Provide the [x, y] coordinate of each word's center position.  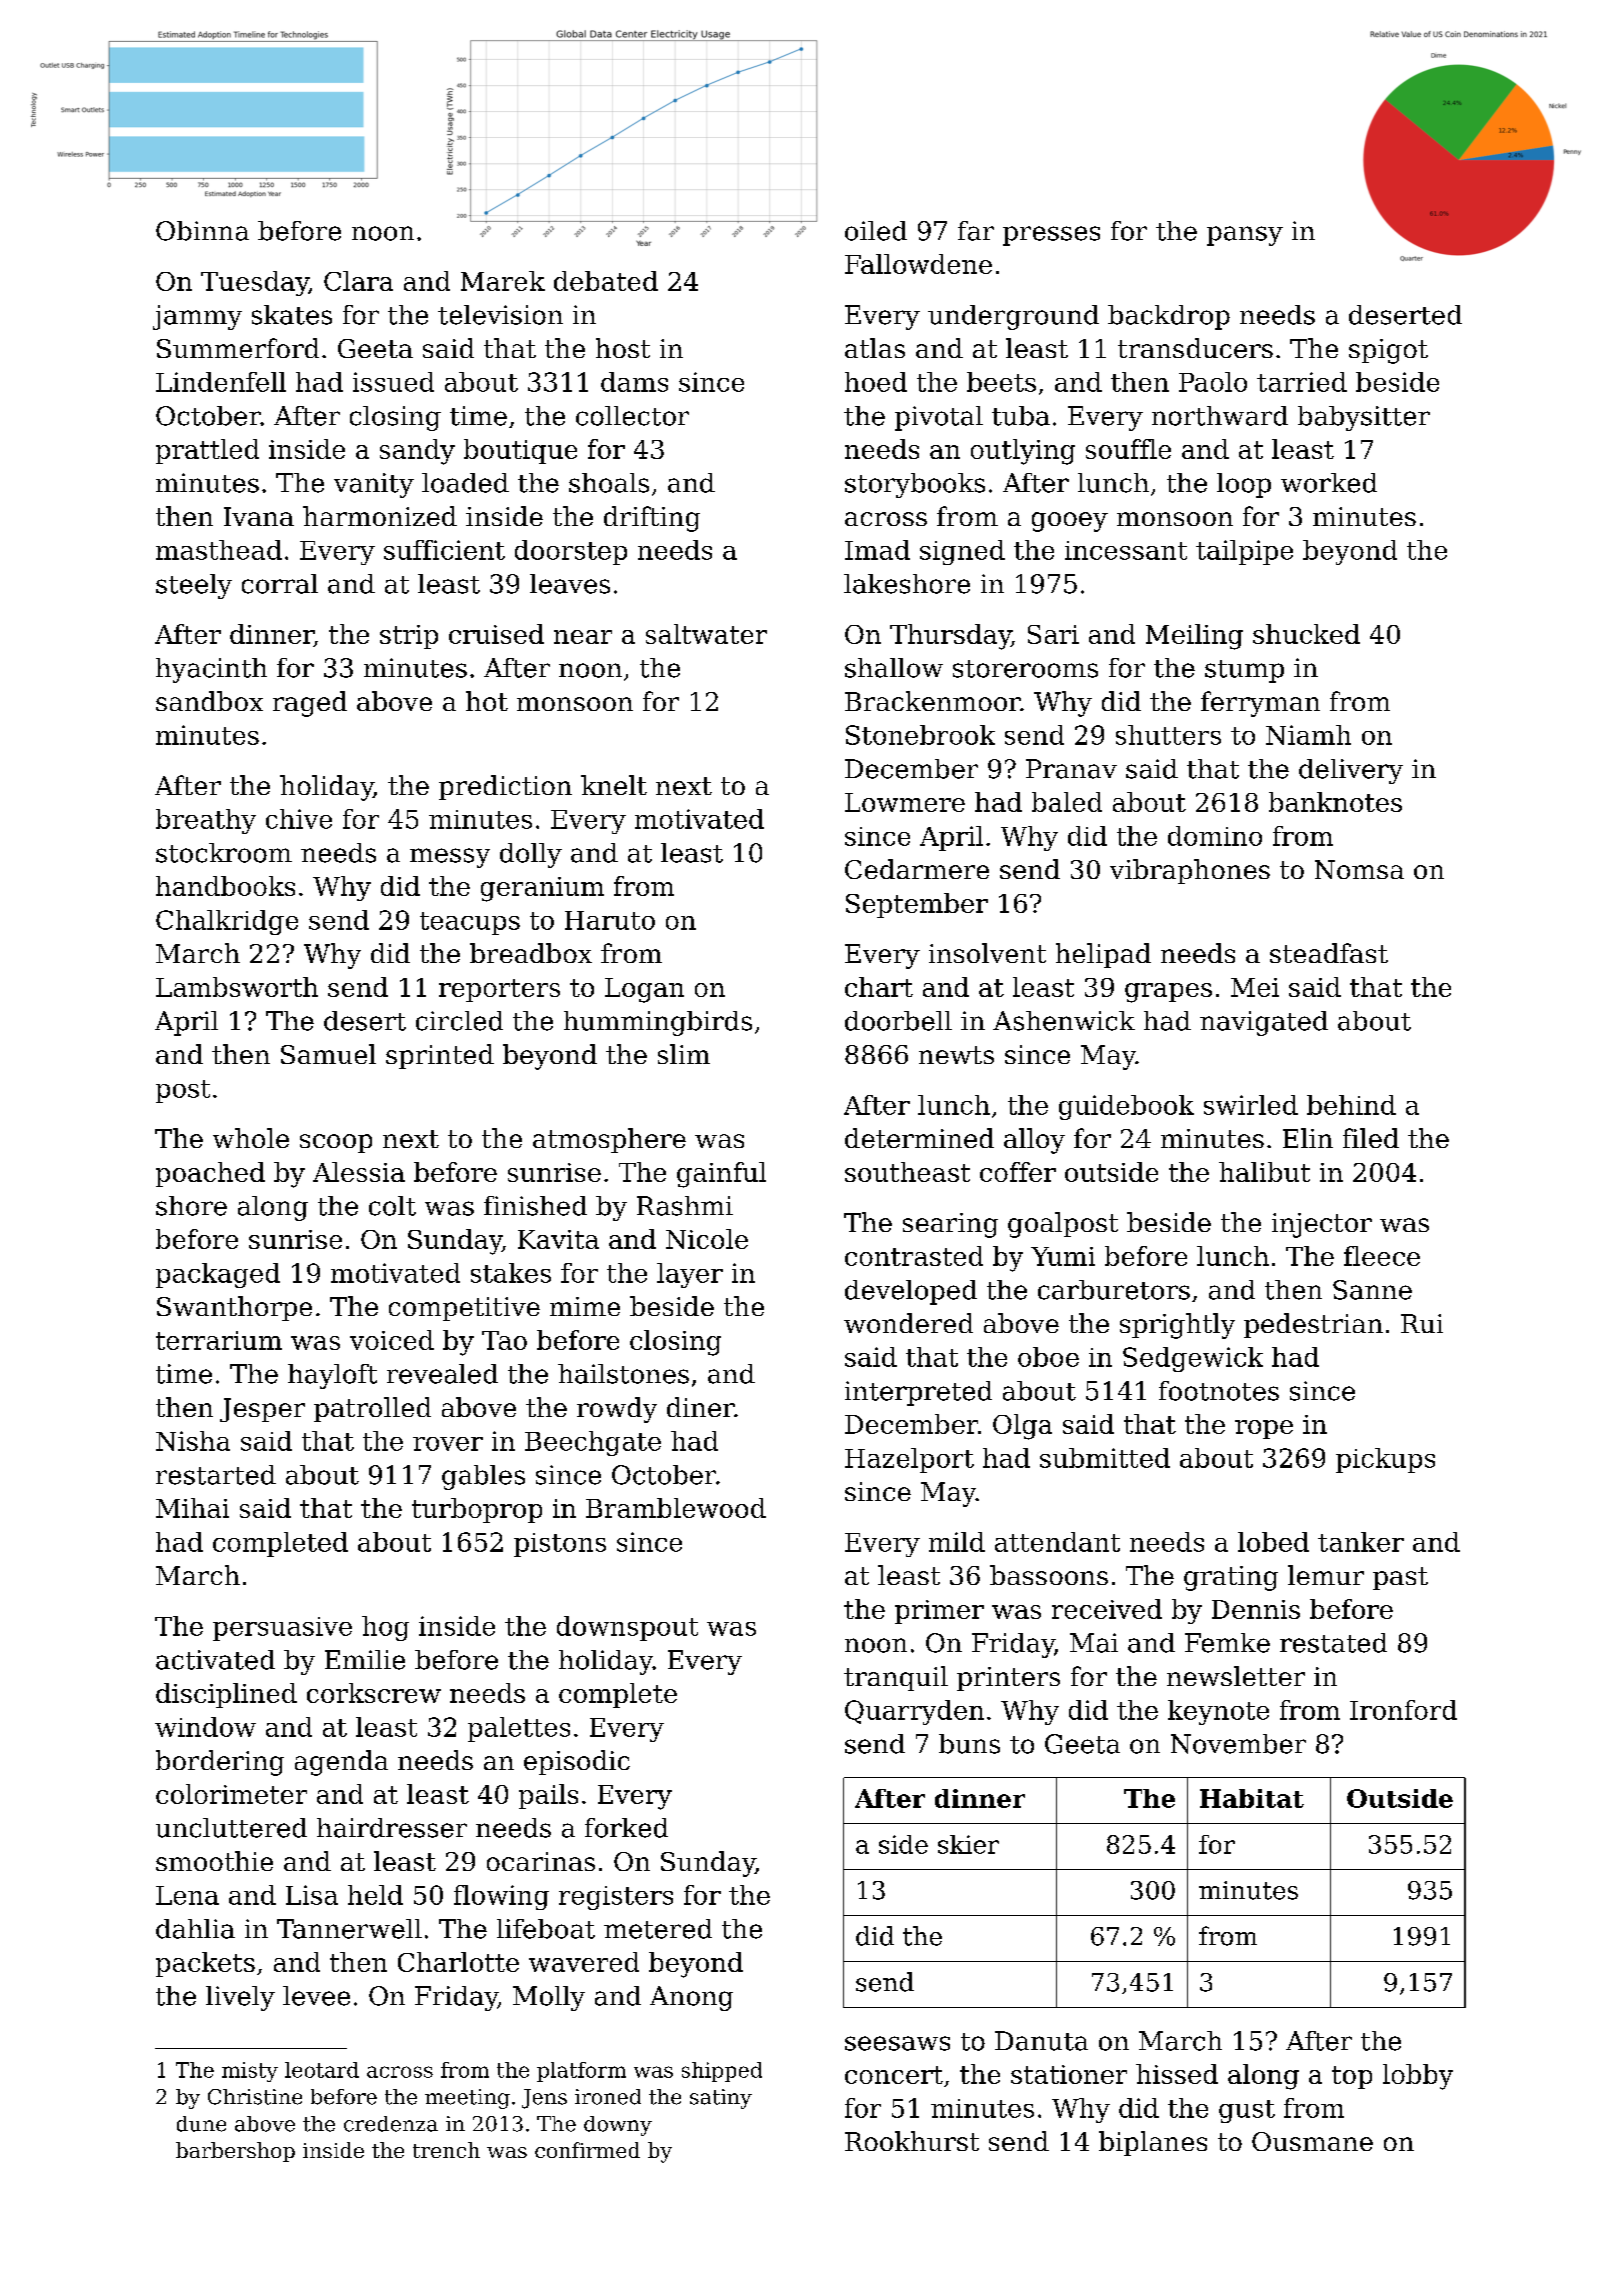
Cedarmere [917, 869]
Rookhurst [912, 2141]
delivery [1351, 771]
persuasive [282, 1629]
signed [962, 552]
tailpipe [1244, 552]
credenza [391, 2124]
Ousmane [1312, 2141]
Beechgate [593, 1443]
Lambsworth [237, 987]
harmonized [380, 516]
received [1107, 1609]
